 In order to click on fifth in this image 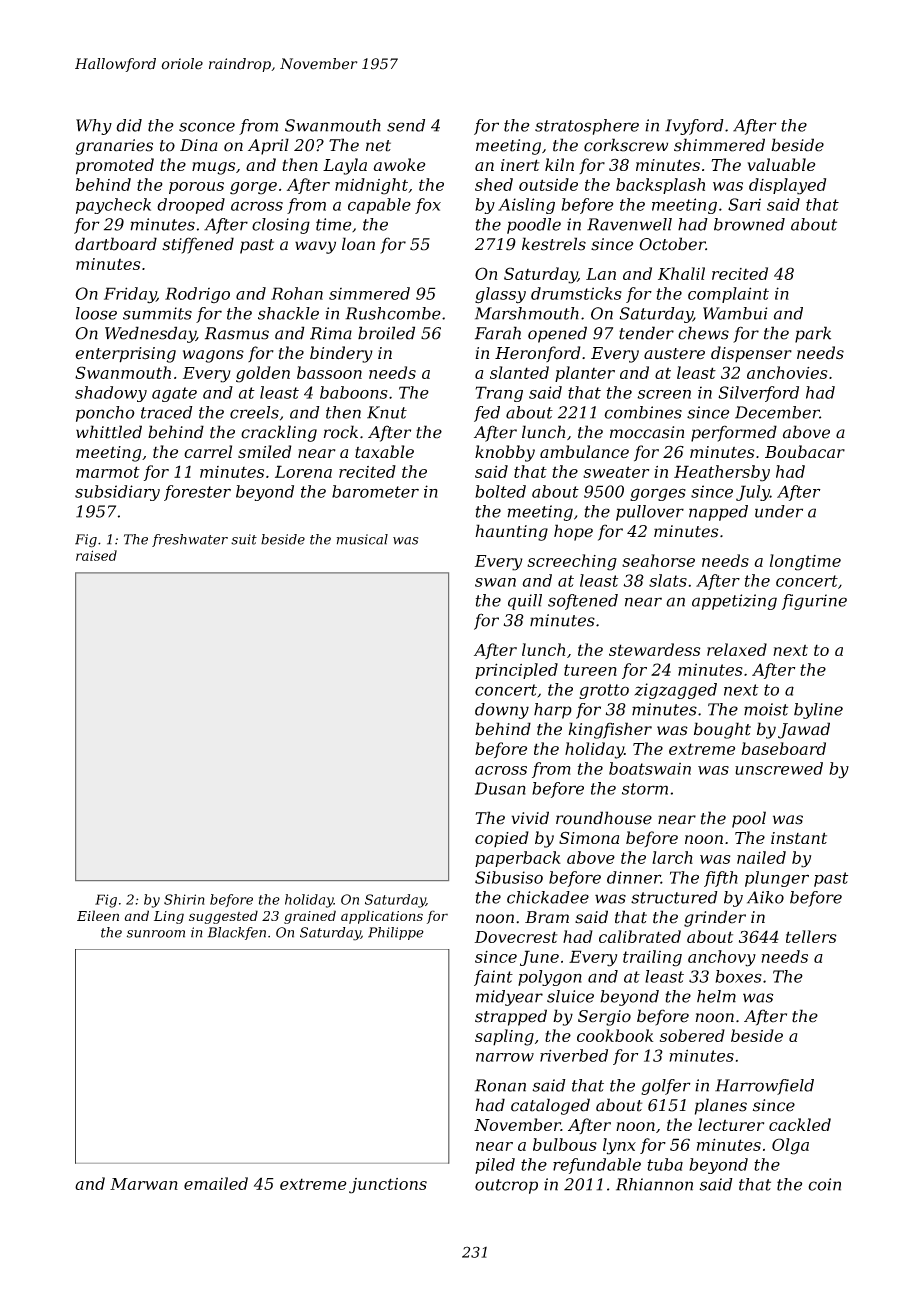, I will do `click(721, 879)`.
